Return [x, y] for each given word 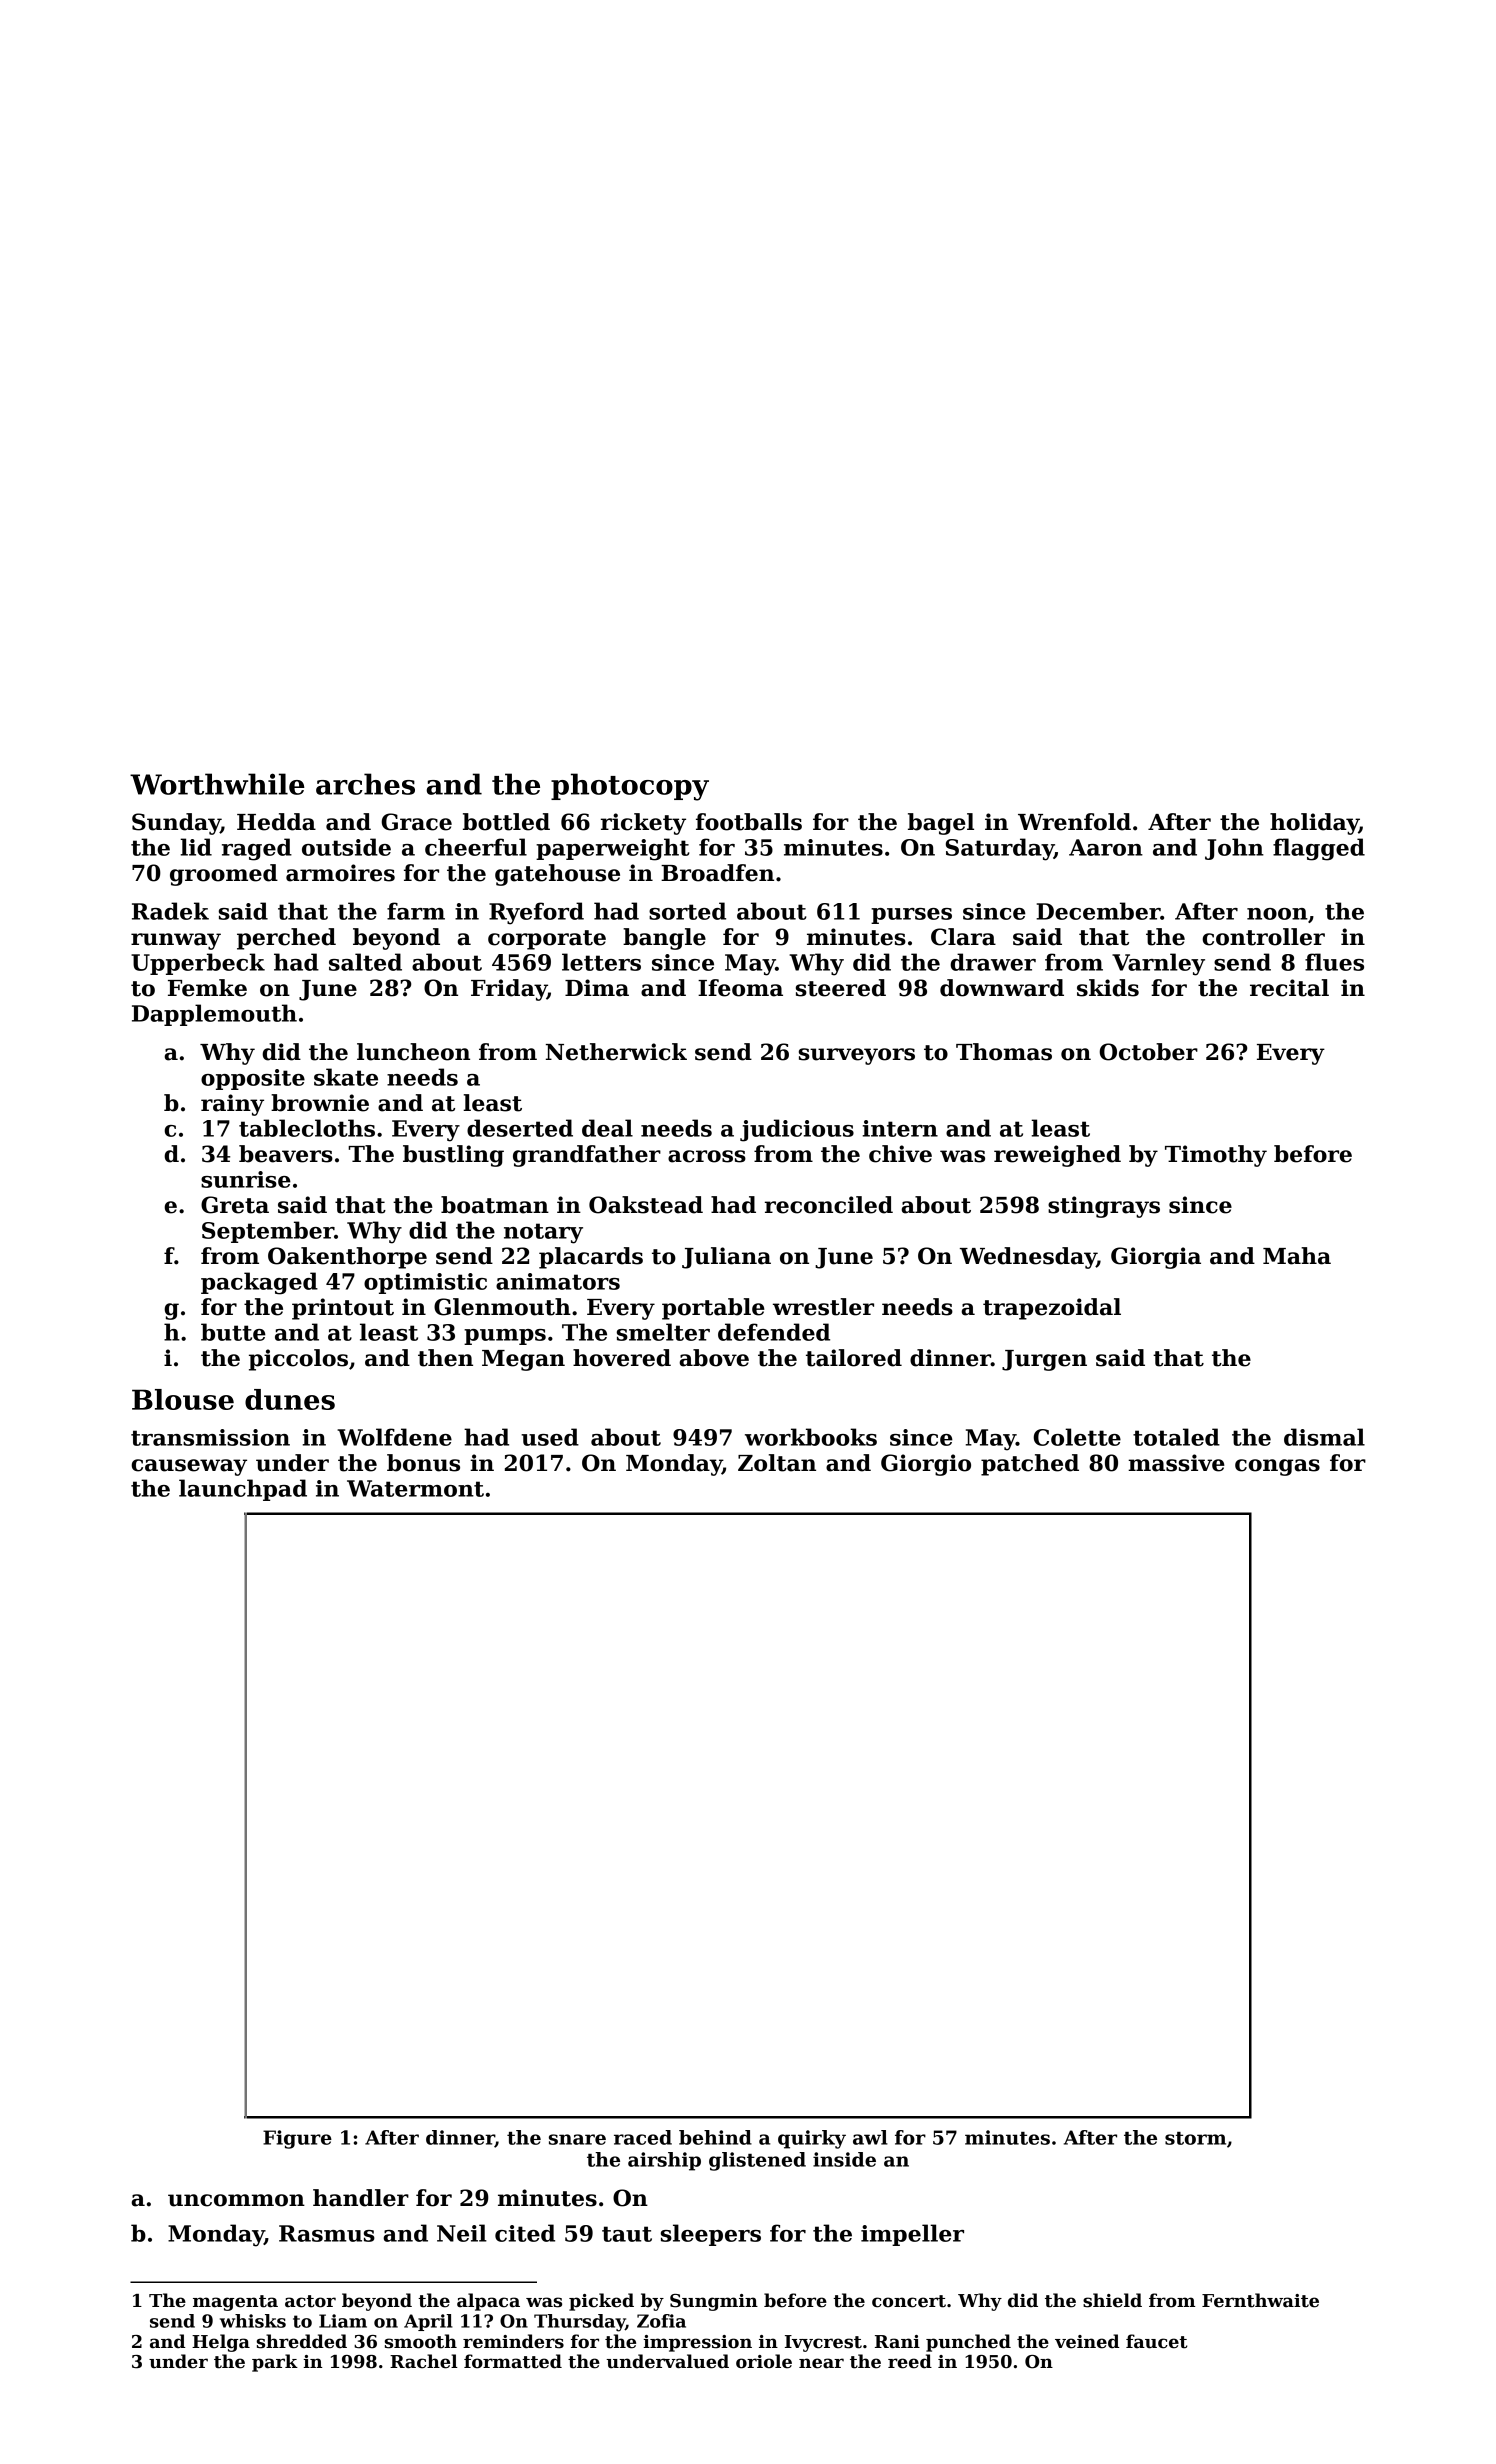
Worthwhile [217, 784]
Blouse [183, 1399]
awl [870, 2137]
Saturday [1000, 849]
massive [1176, 1463]
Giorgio [926, 1465]
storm [1195, 2138]
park [275, 2363]
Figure [297, 2139]
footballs [749, 822]
